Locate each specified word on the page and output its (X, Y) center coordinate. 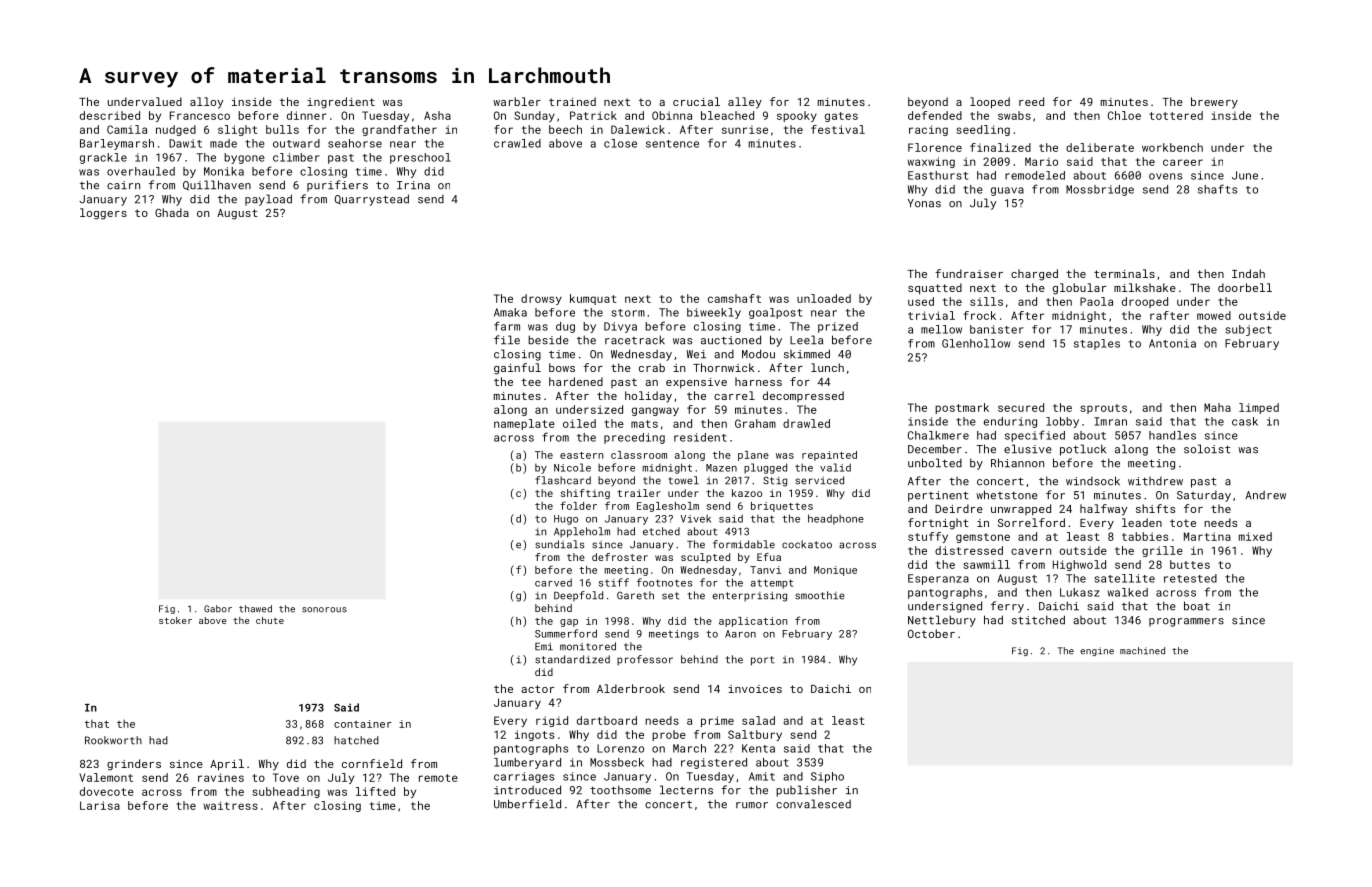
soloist (1207, 449)
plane (753, 456)
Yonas (924, 203)
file (507, 340)
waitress (230, 805)
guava (1007, 191)
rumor (752, 805)
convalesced (813, 804)
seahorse (355, 143)
